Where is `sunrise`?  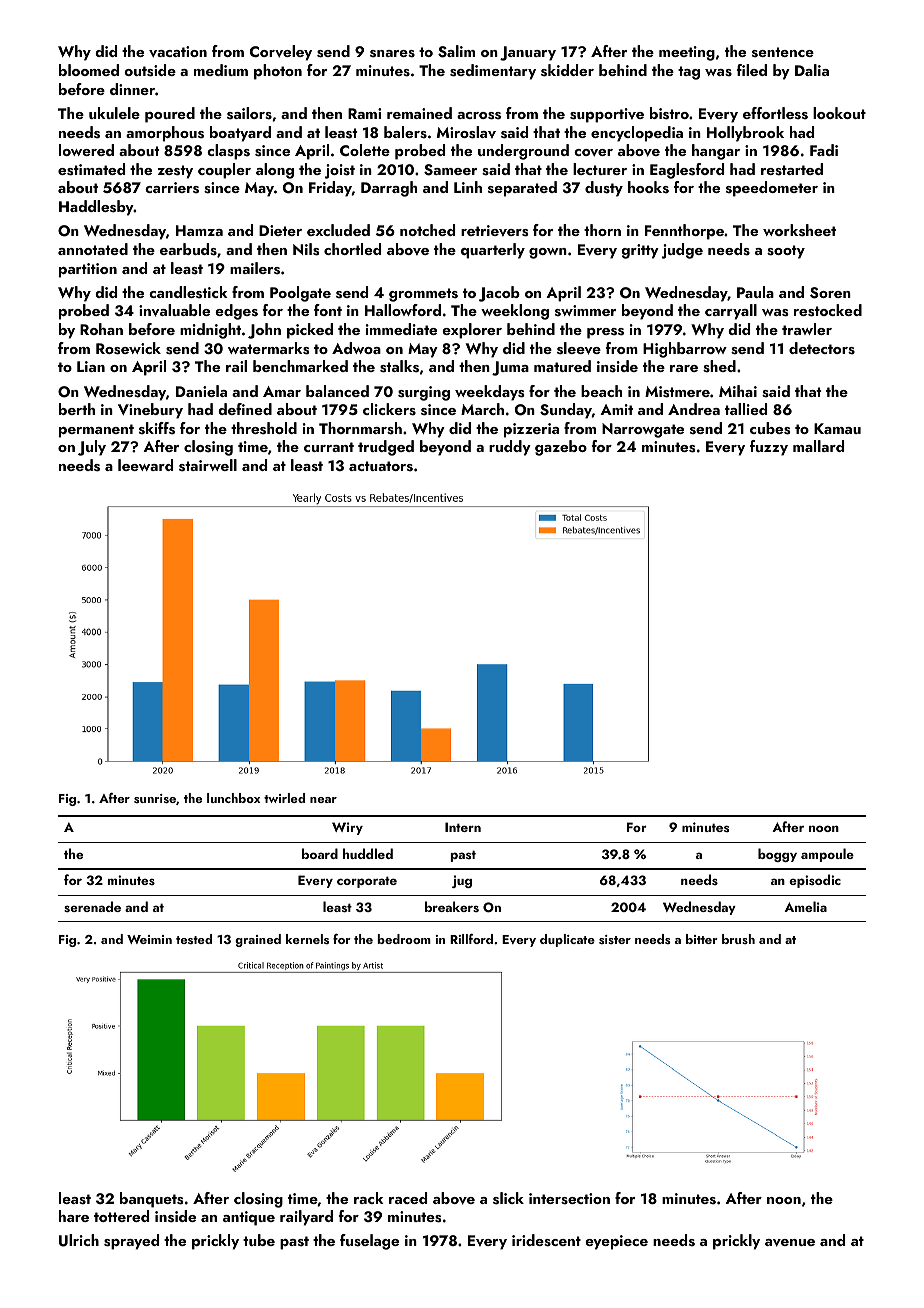
sunrise is located at coordinates (155, 798).
